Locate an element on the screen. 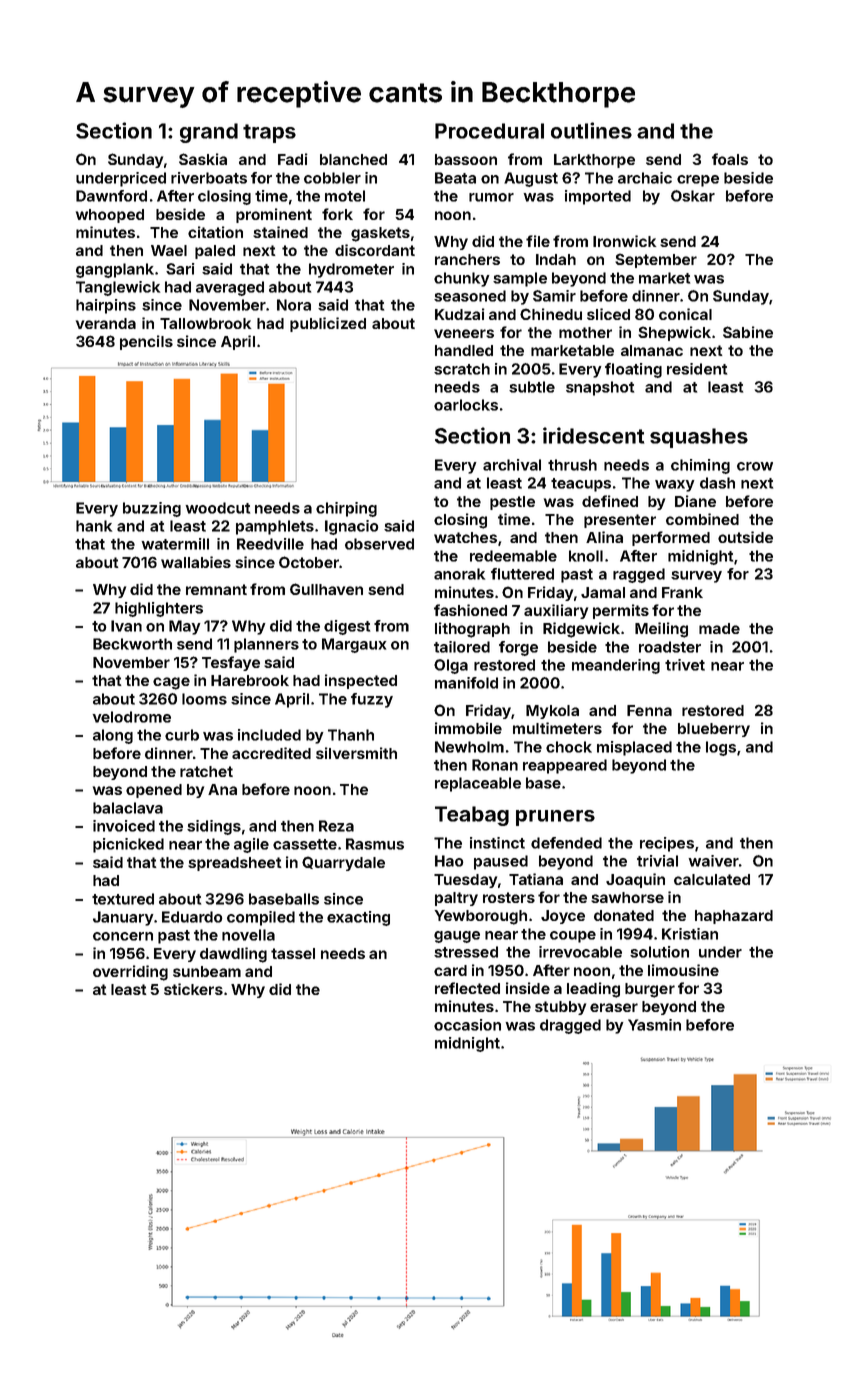 The image size is (849, 1400). foals is located at coordinates (730, 159).
